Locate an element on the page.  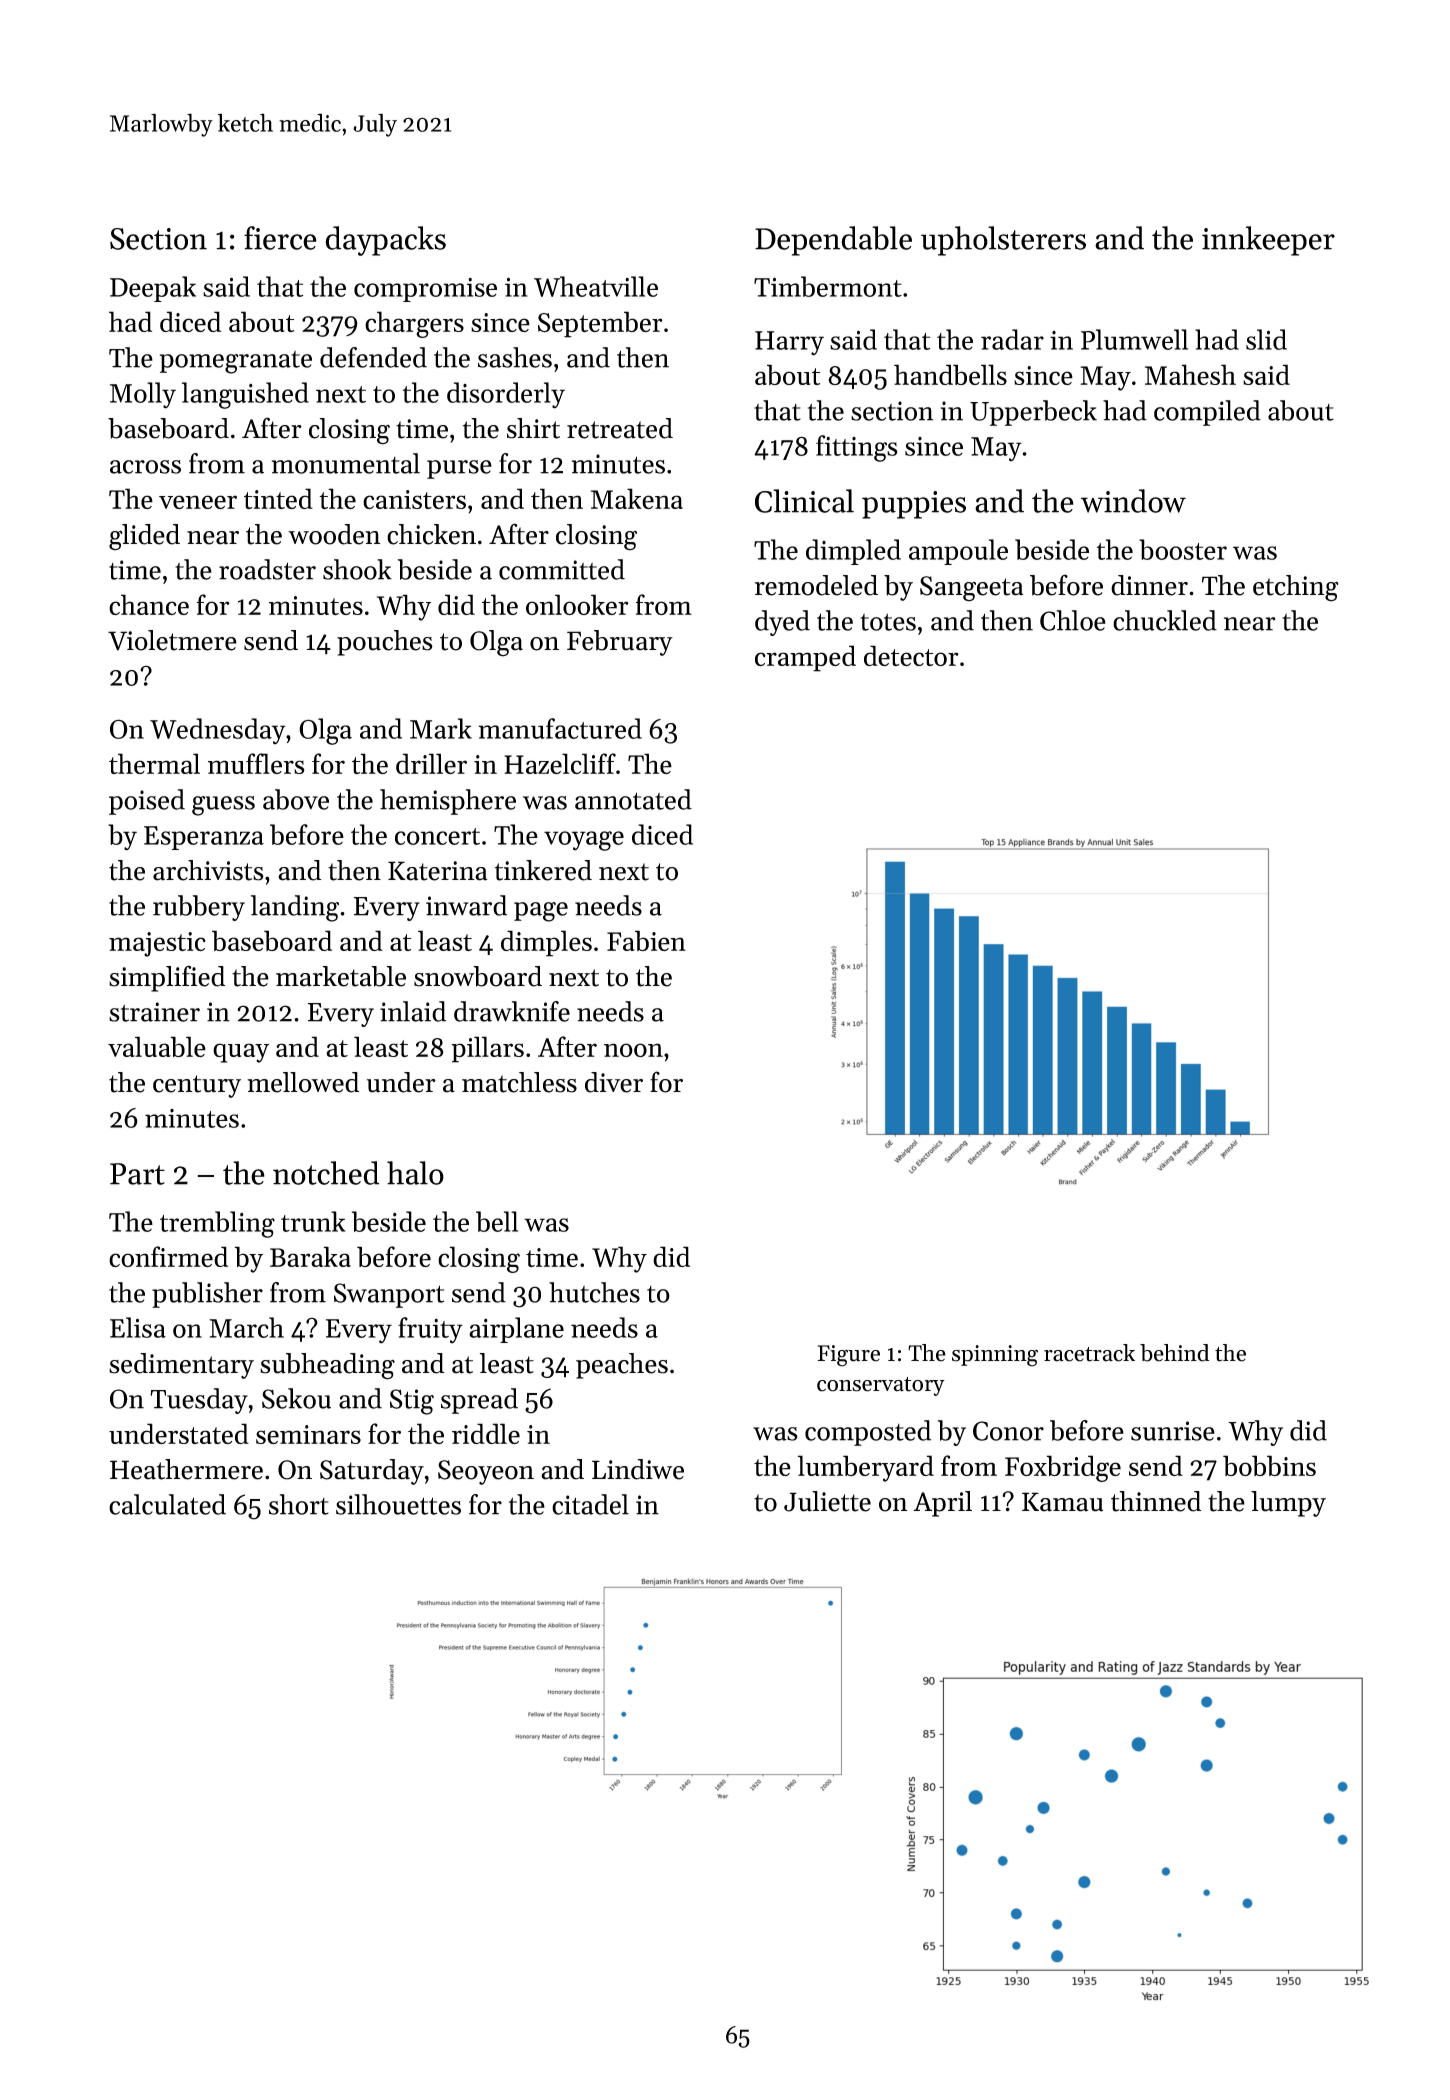
lumberyard is located at coordinates (866, 1468).
